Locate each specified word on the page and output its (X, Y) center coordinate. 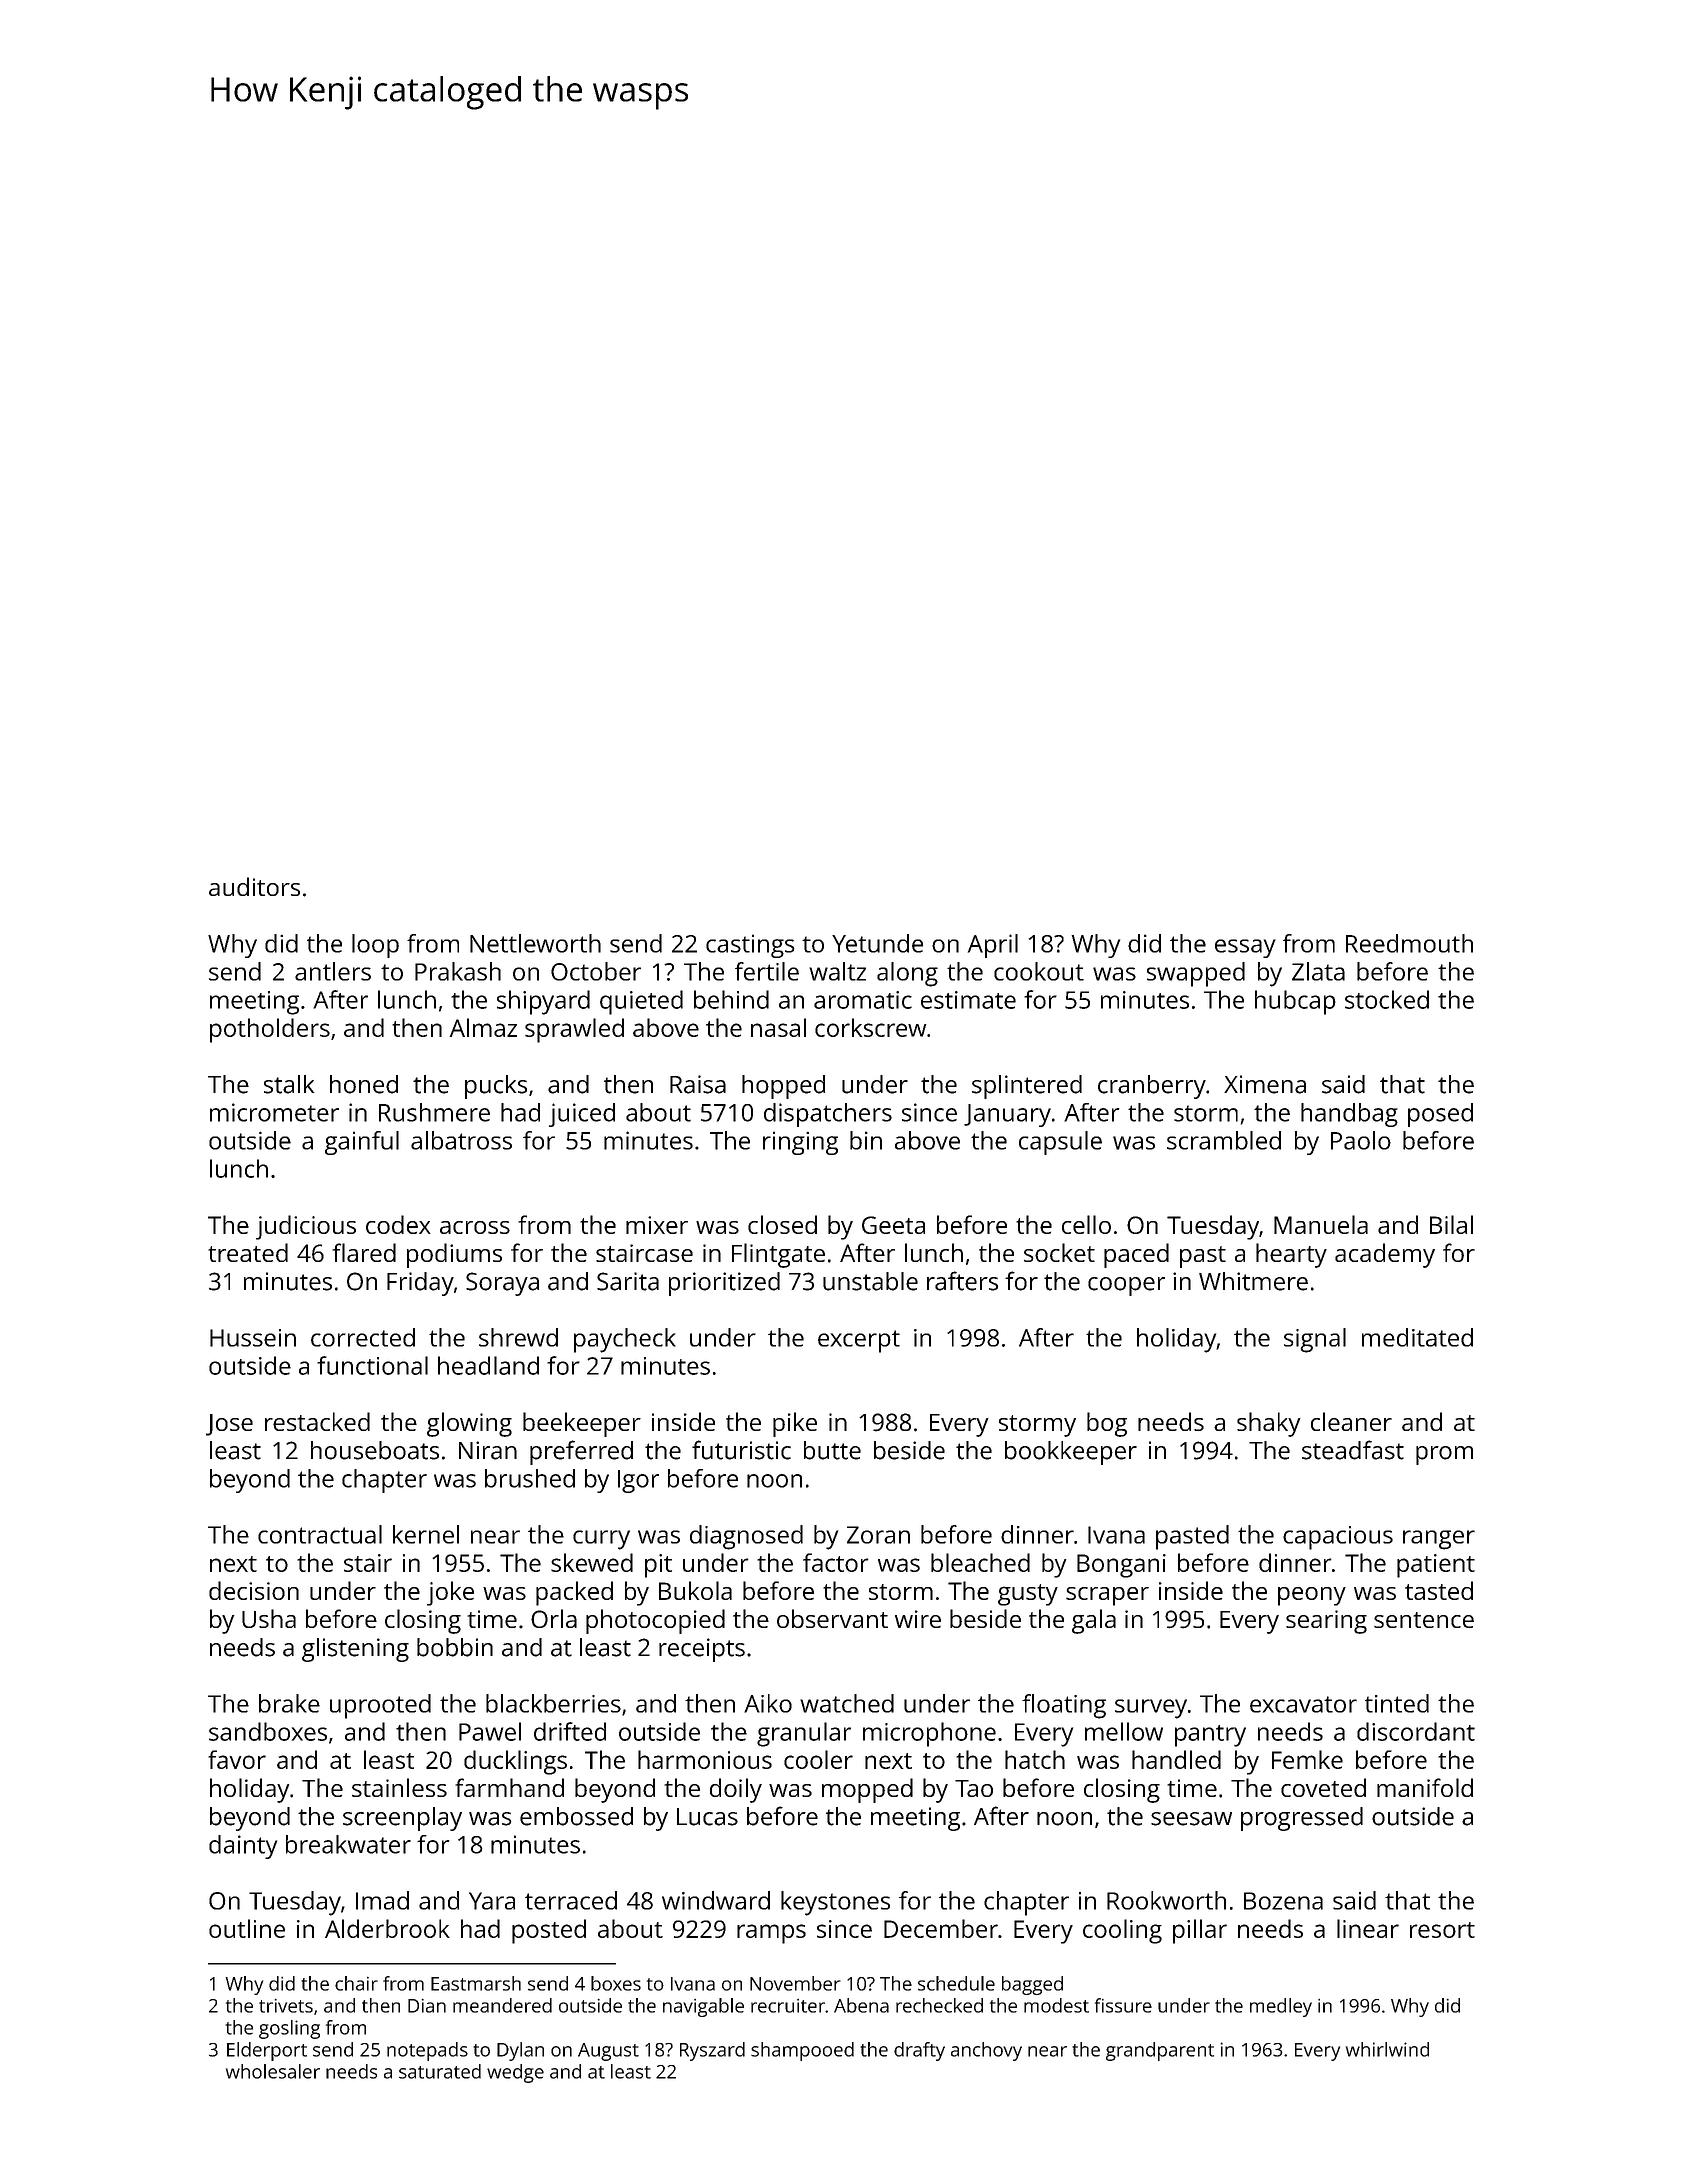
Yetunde (877, 943)
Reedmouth (1409, 943)
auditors (254, 886)
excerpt (859, 1341)
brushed (530, 1478)
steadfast (1353, 1450)
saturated (440, 2071)
